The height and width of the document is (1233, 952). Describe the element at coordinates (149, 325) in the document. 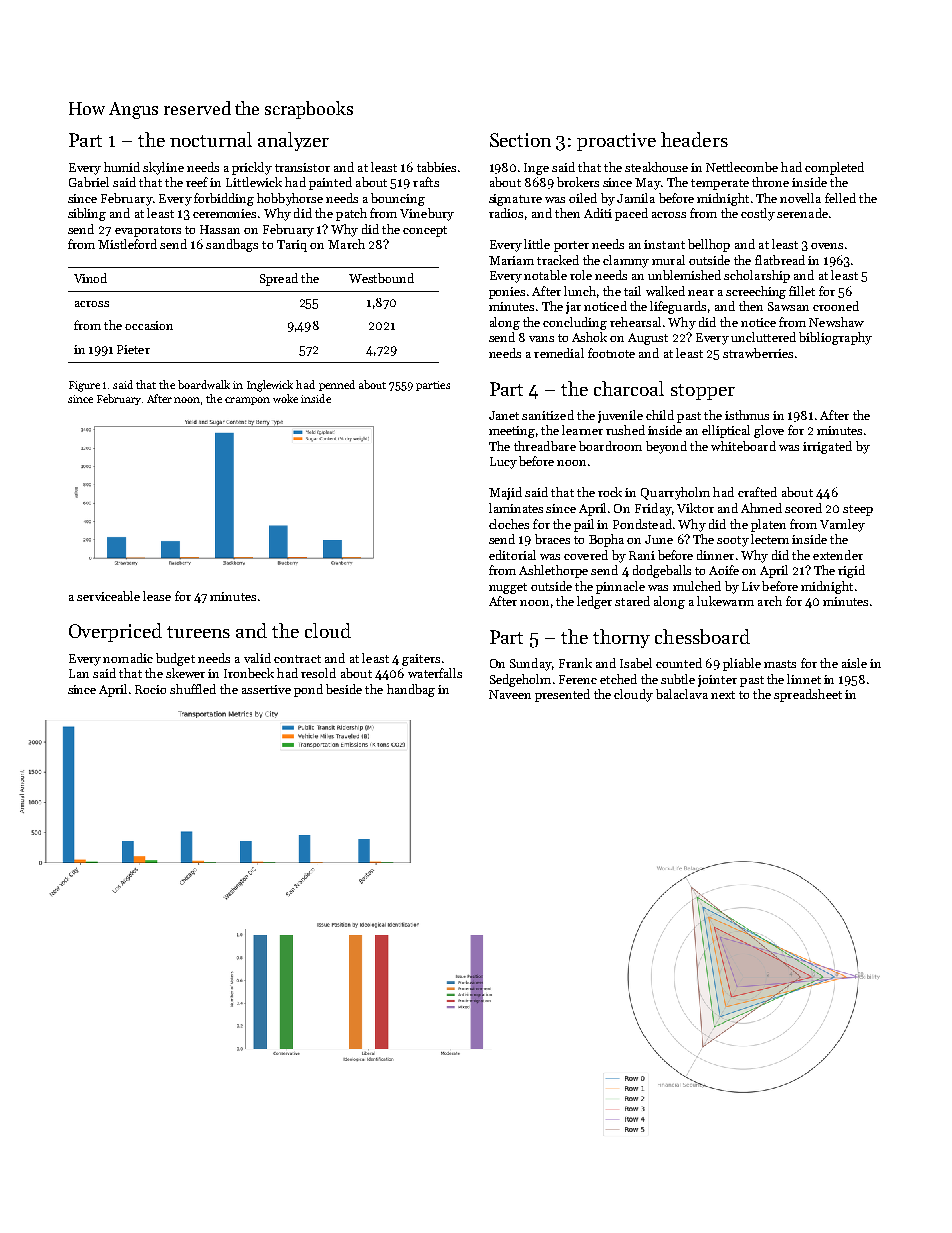

I see `occasion` at that location.
